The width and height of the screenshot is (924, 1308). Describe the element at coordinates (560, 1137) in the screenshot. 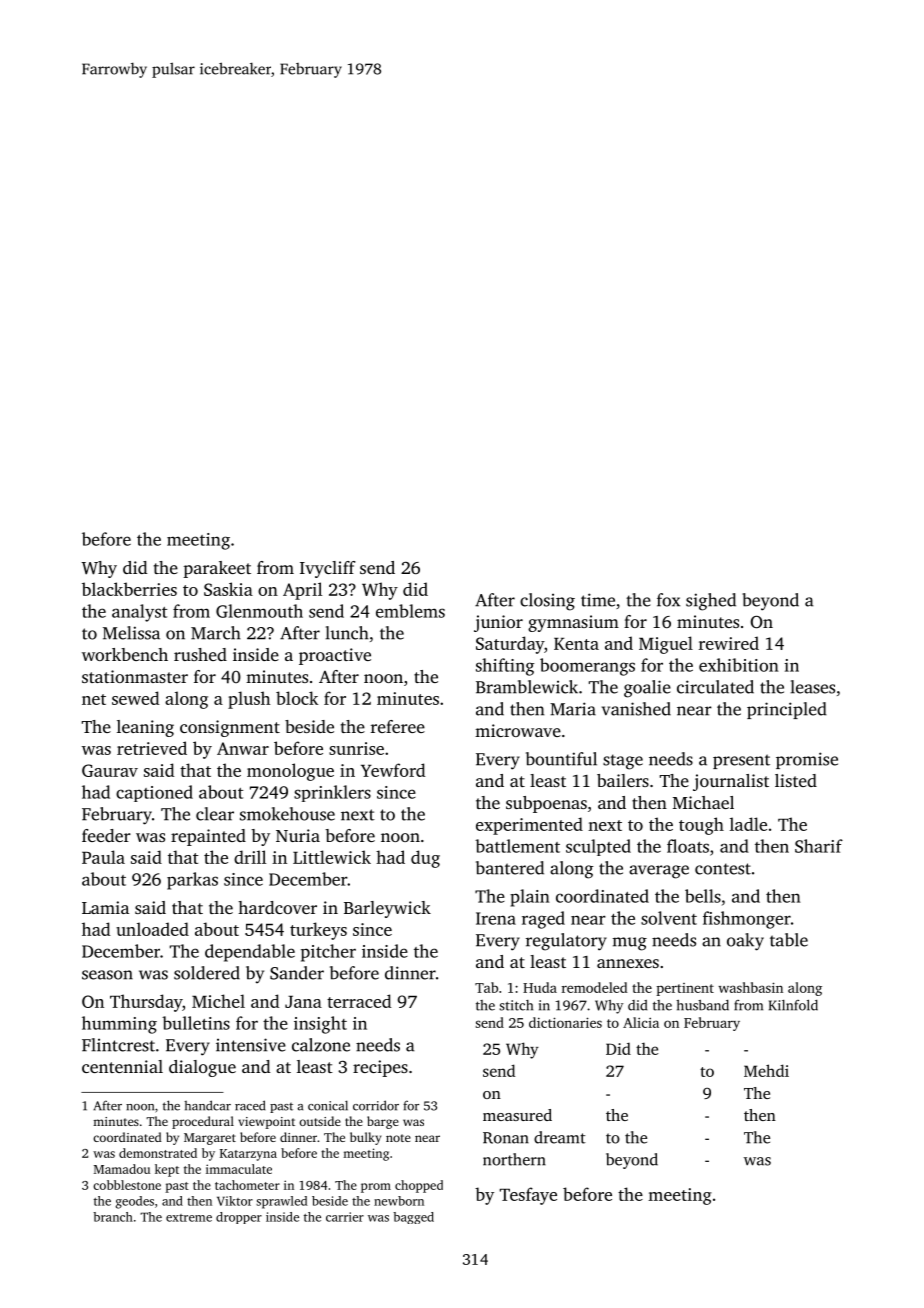

I see `dreamt` at that location.
